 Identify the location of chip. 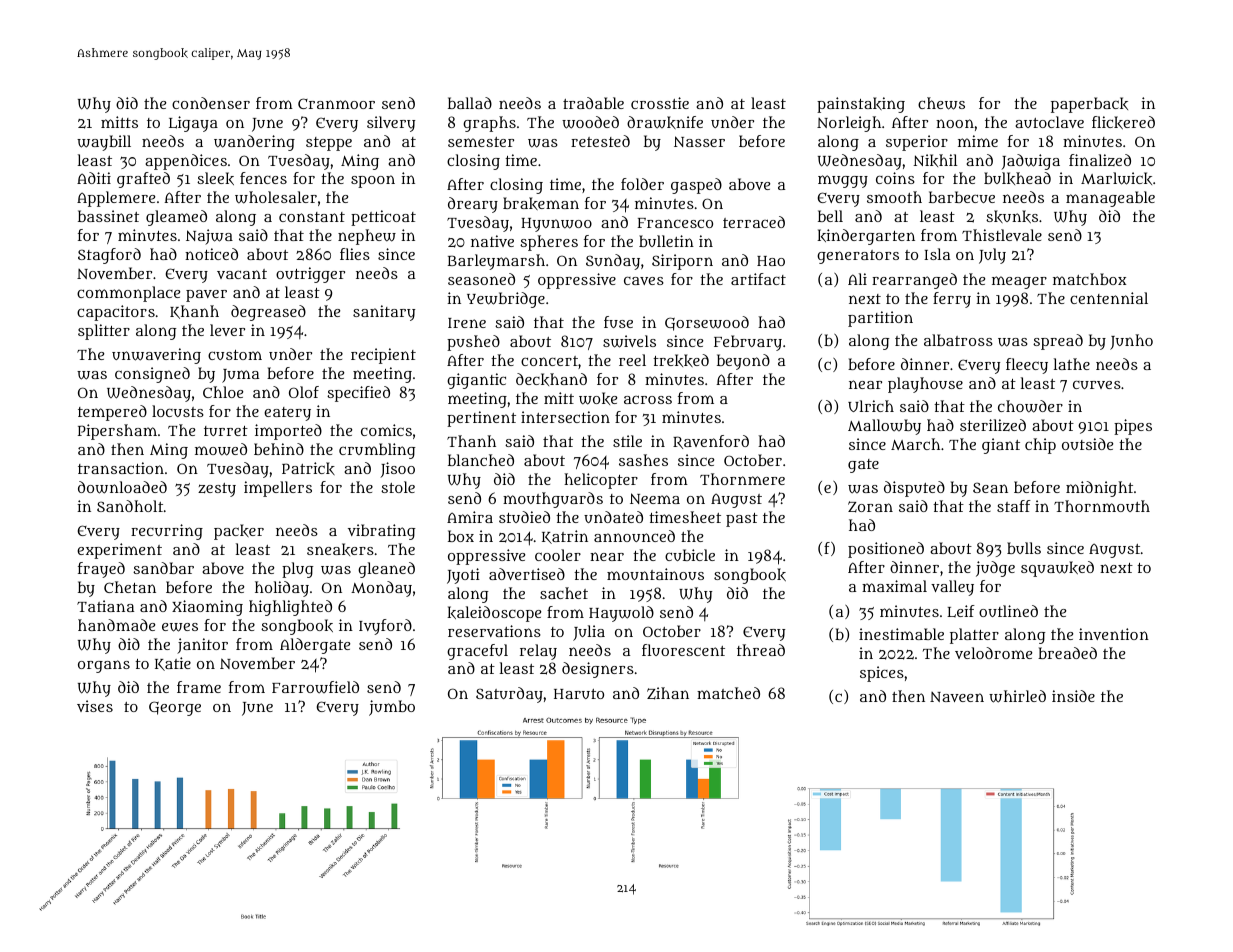
(1040, 446).
